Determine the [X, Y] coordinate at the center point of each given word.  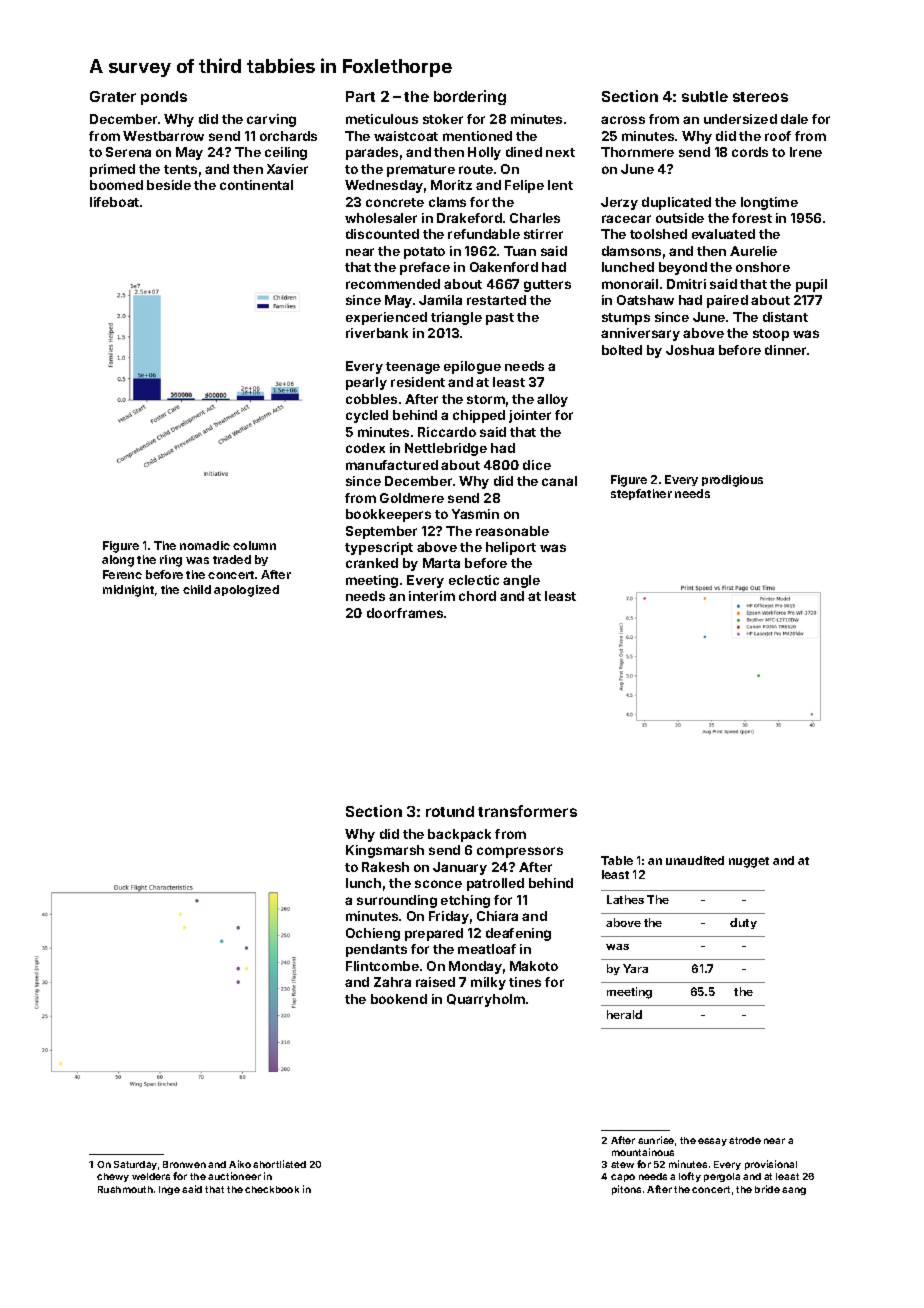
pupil [811, 285]
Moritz [451, 185]
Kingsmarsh [385, 851]
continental [256, 185]
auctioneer [234, 1176]
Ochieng [373, 934]
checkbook [272, 1189]
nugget [749, 862]
